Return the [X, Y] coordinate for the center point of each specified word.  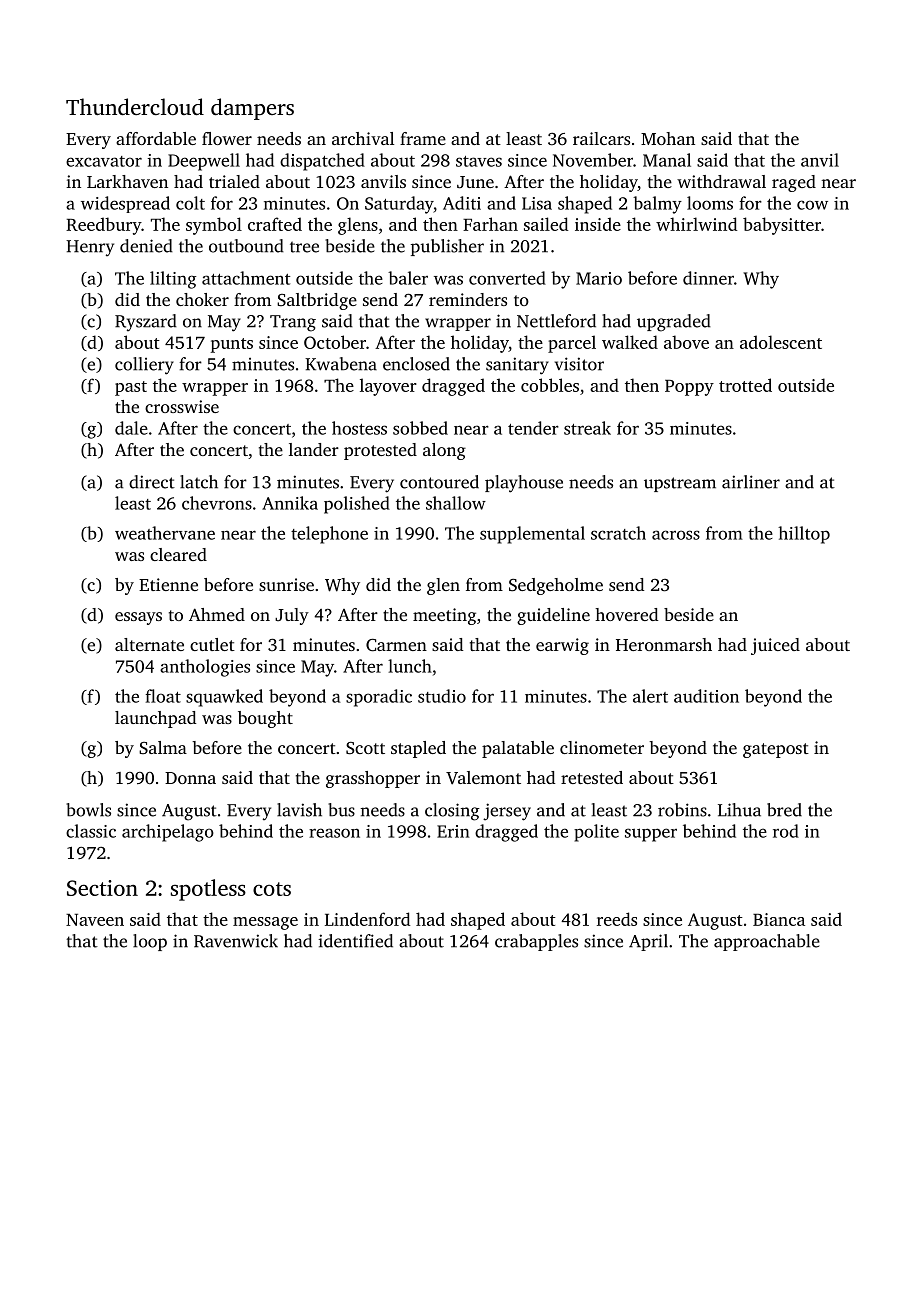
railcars [601, 138]
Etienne [168, 584]
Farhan [490, 224]
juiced [775, 646]
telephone [329, 535]
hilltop [804, 535]
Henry [90, 248]
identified [355, 941]
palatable [518, 749]
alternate [149, 644]
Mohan [668, 138]
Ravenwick [236, 941]
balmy [657, 205]
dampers [252, 109]
